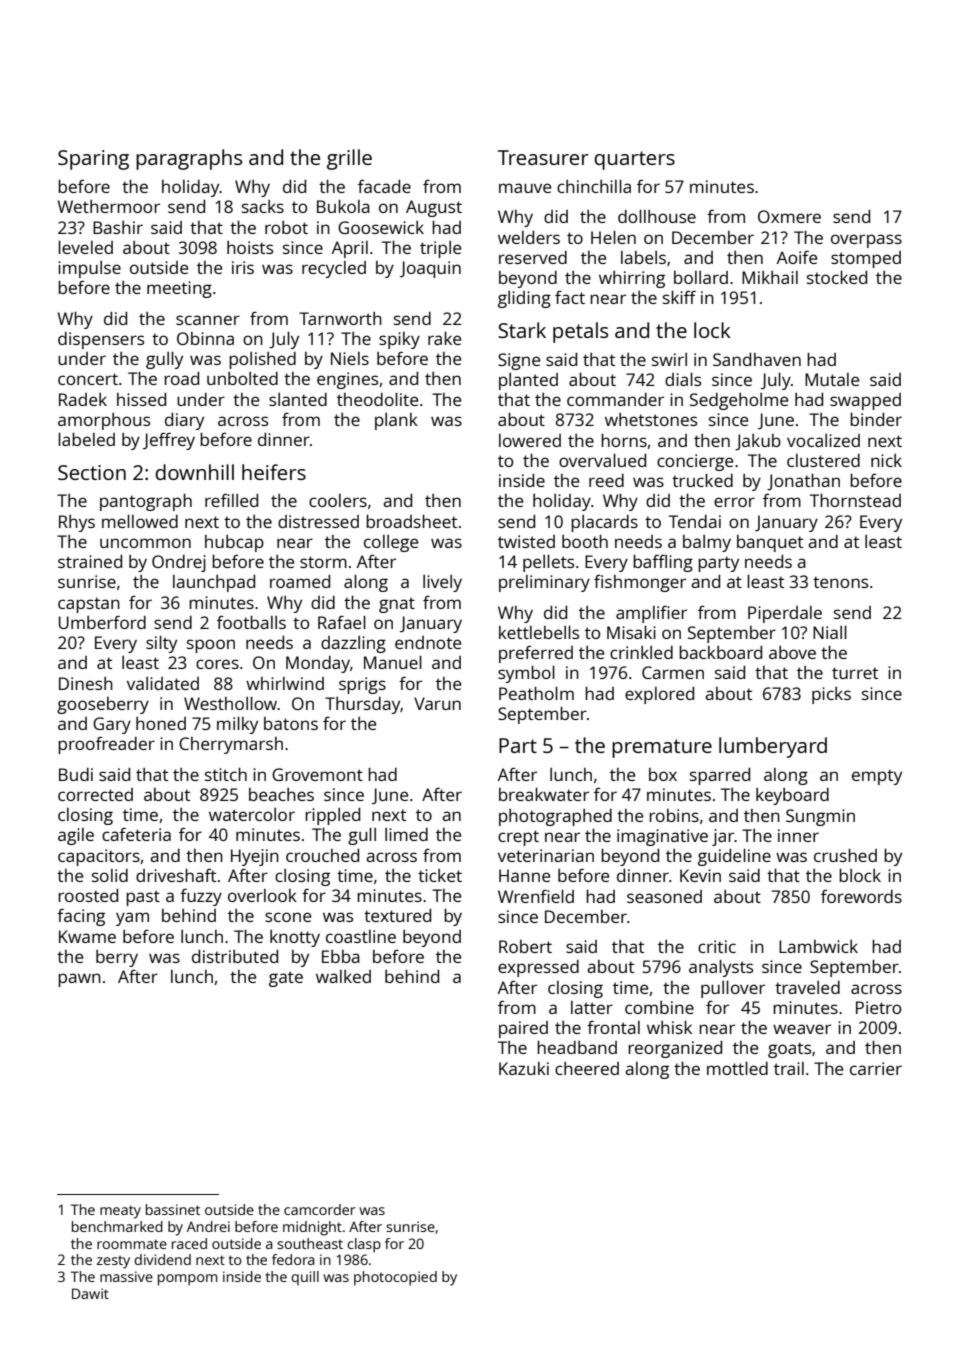 The image size is (960, 1363). What do you see at coordinates (525, 188) in the page?
I see `mauve` at bounding box center [525, 188].
